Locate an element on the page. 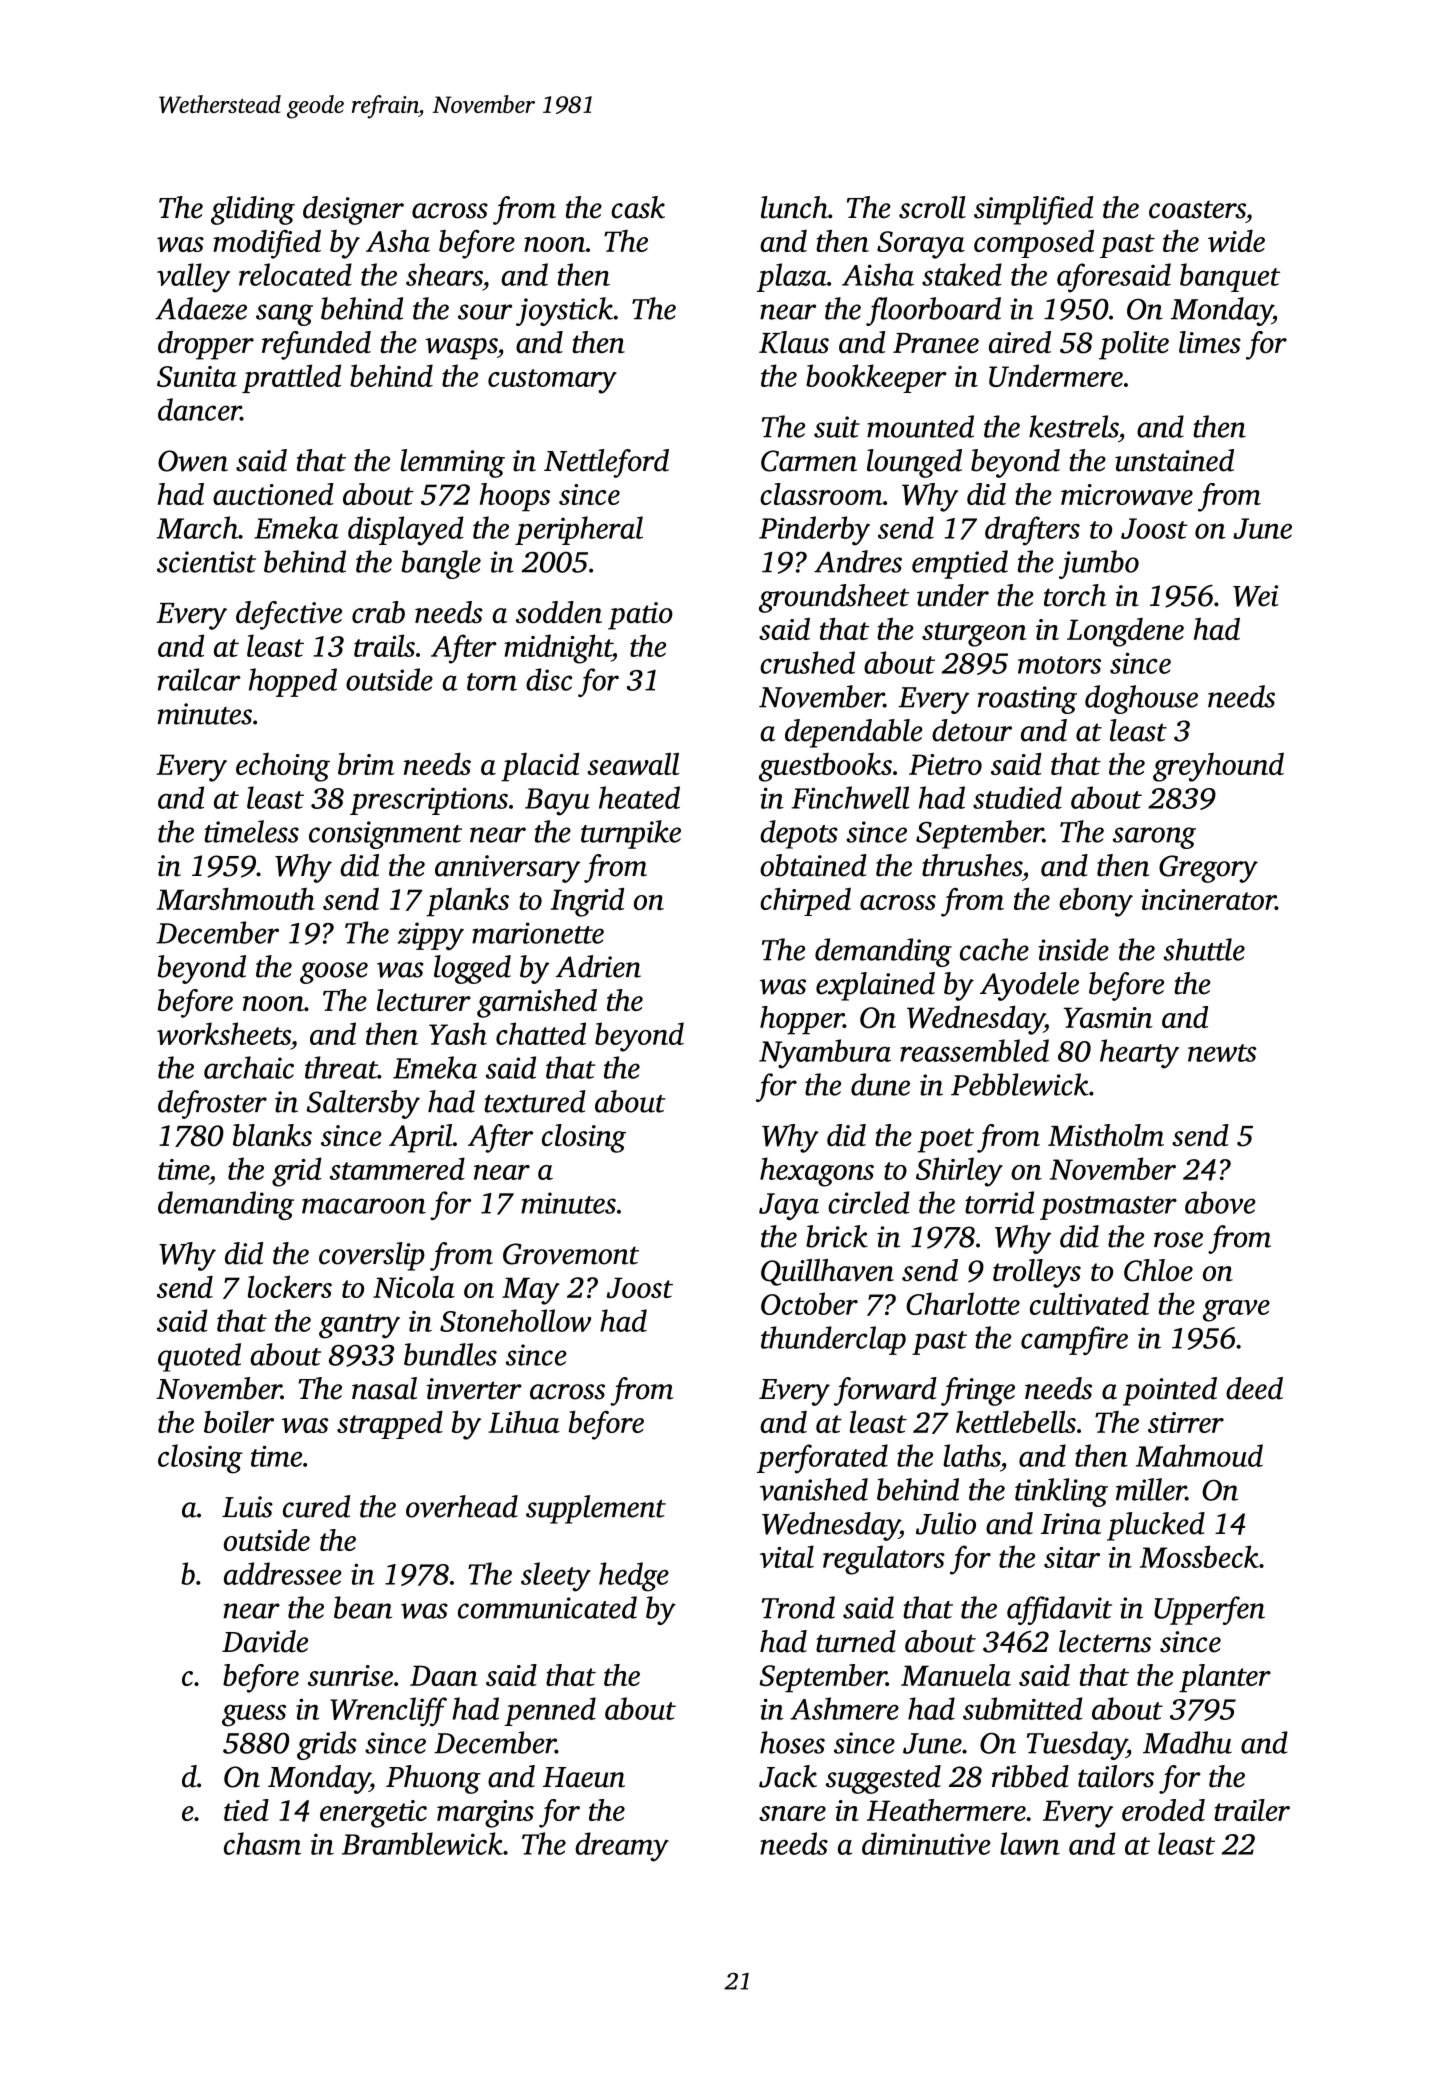  snare is located at coordinates (792, 1813).
